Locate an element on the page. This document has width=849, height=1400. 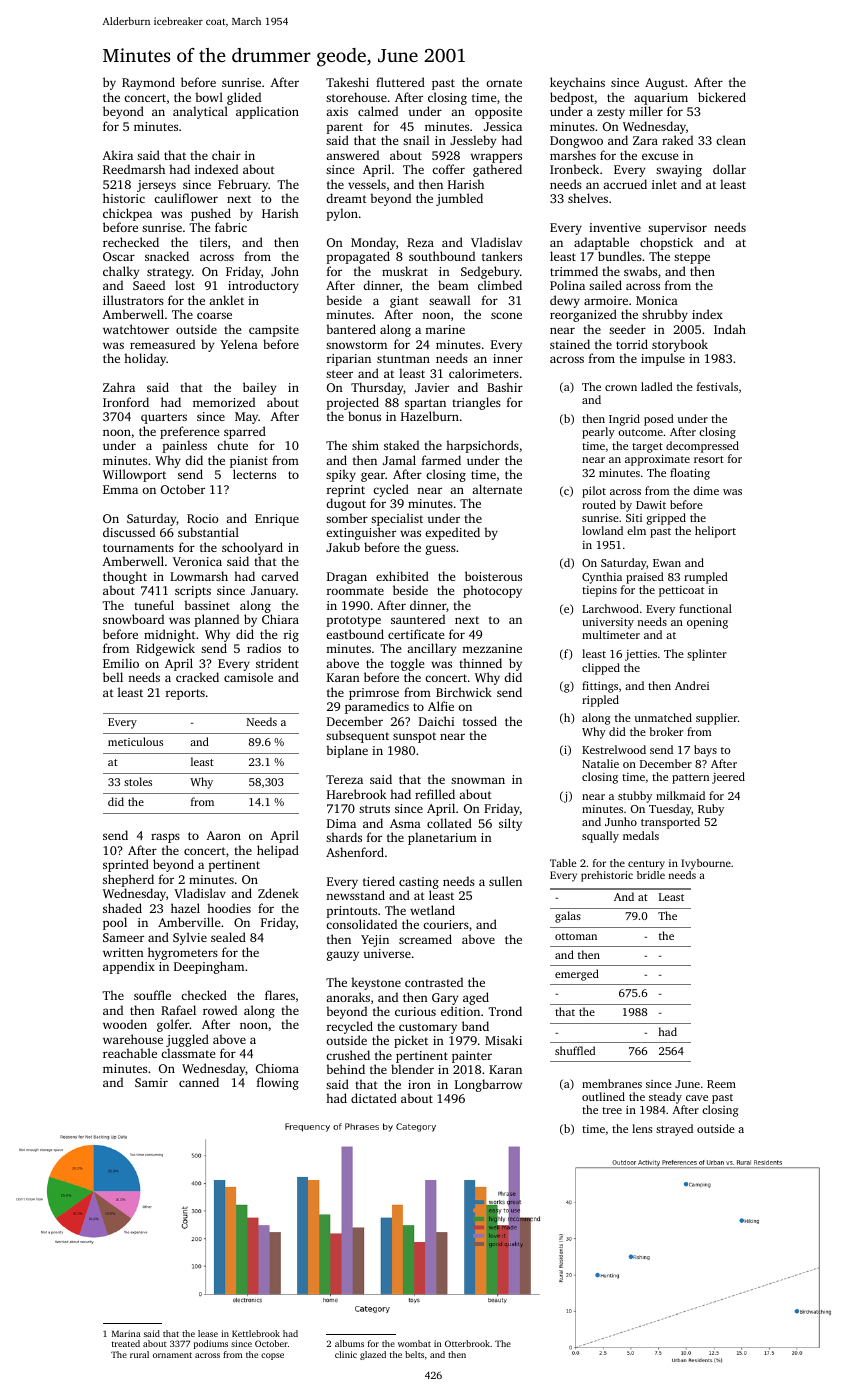
harpsichords is located at coordinates (482, 446).
